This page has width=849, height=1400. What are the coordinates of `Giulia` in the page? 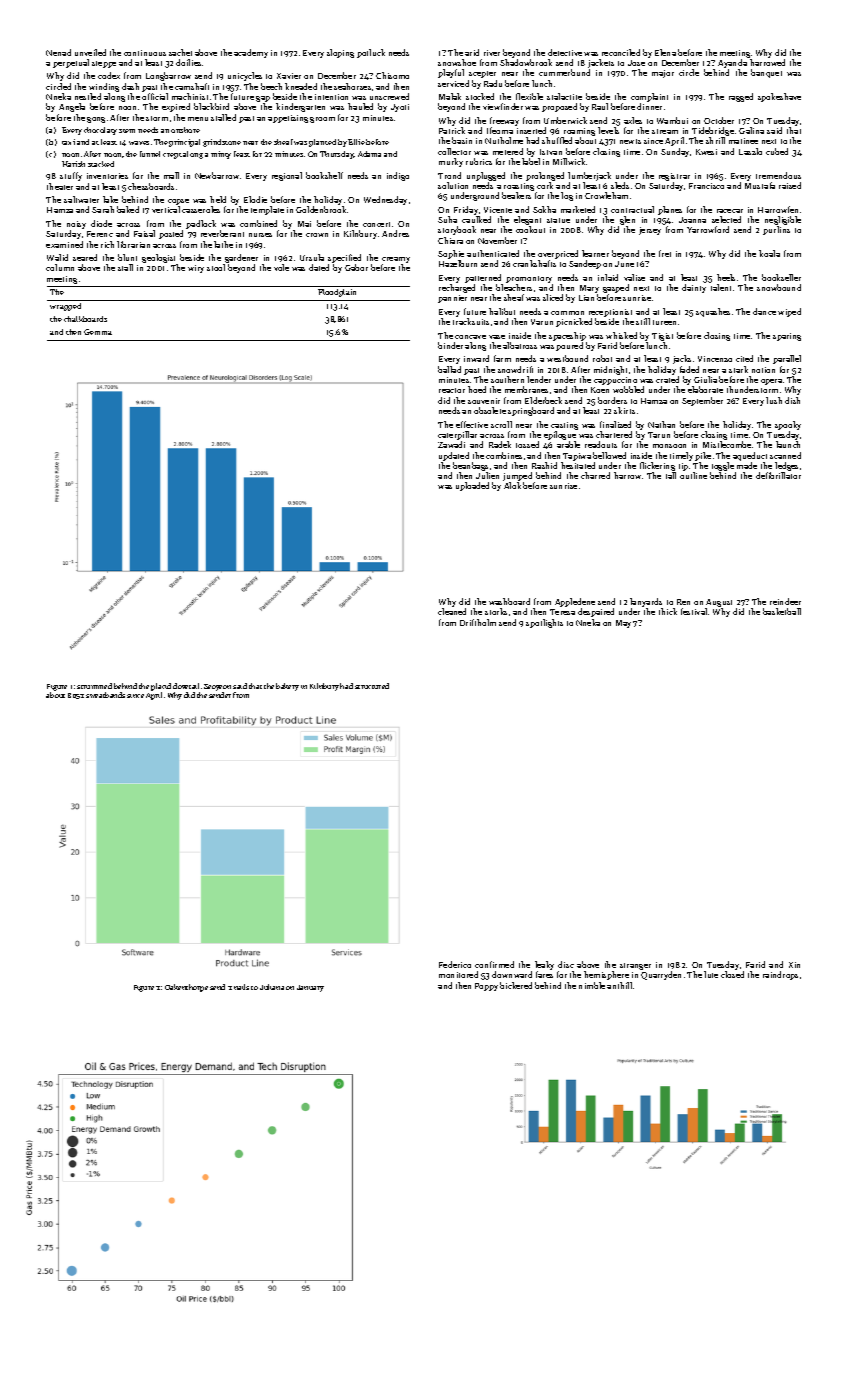 It's located at (705, 379).
